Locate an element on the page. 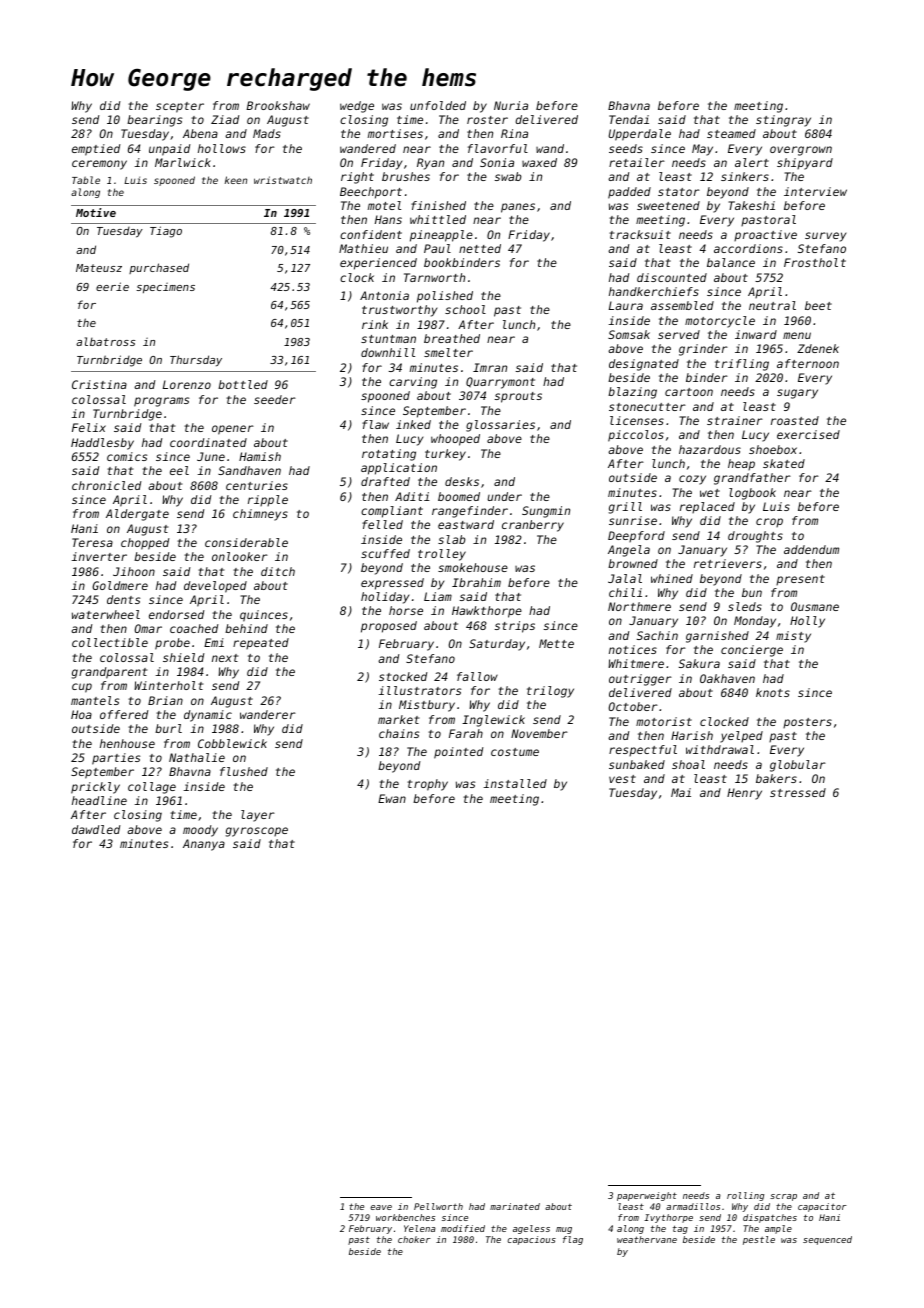  chili is located at coordinates (625, 592).
